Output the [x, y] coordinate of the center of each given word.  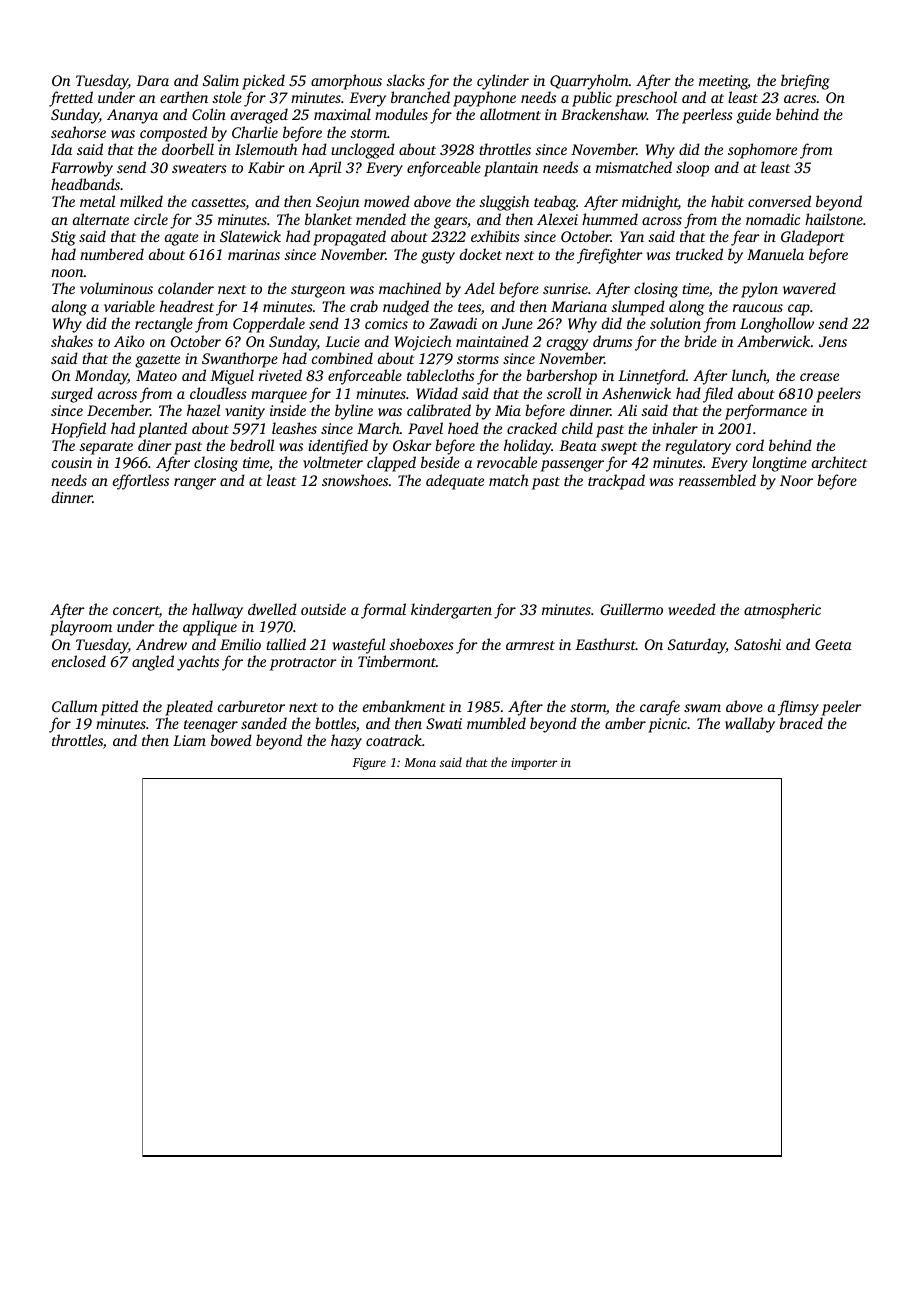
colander [186, 288]
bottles [335, 723]
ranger [195, 484]
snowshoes [355, 480]
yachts [198, 663]
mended [381, 219]
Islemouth [266, 149]
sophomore [762, 151]
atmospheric [782, 611]
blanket [328, 219]
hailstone [834, 219]
